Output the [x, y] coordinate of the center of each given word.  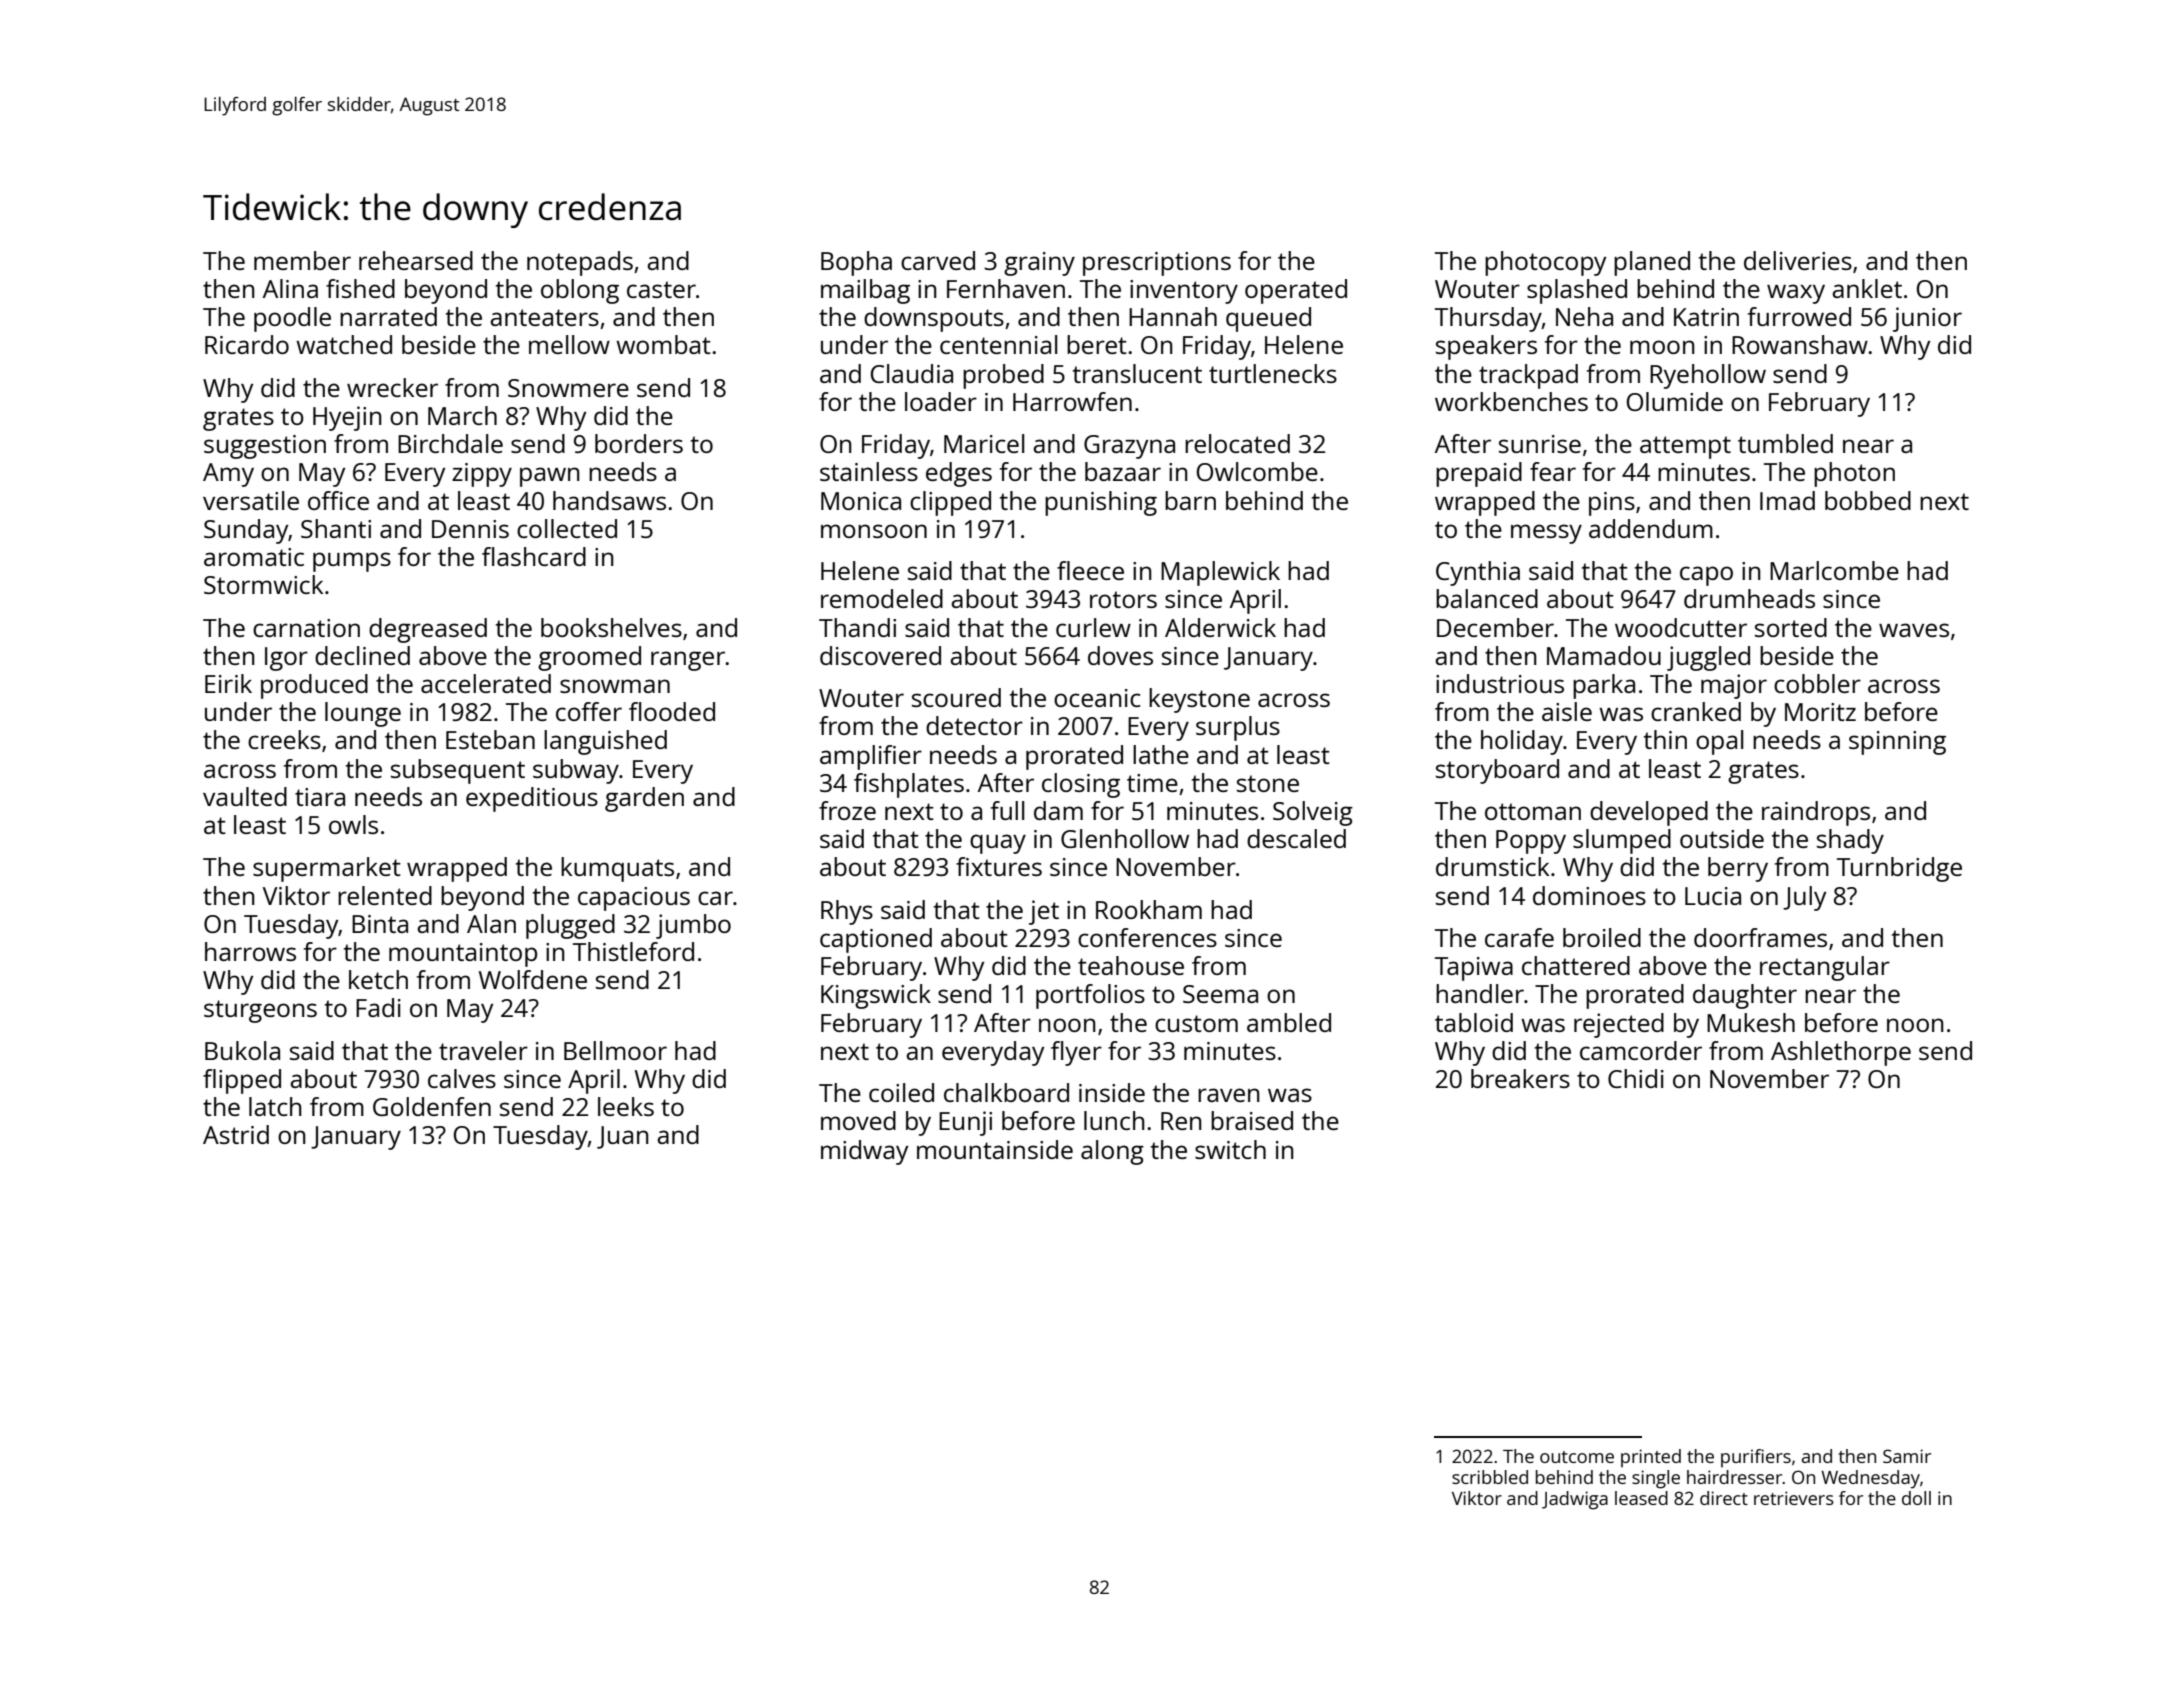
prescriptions [1157, 264]
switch [1230, 1149]
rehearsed [416, 260]
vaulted [245, 796]
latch [275, 1106]
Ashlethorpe [1841, 1053]
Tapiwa [1474, 969]
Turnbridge [1899, 869]
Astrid [236, 1134]
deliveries [1798, 260]
